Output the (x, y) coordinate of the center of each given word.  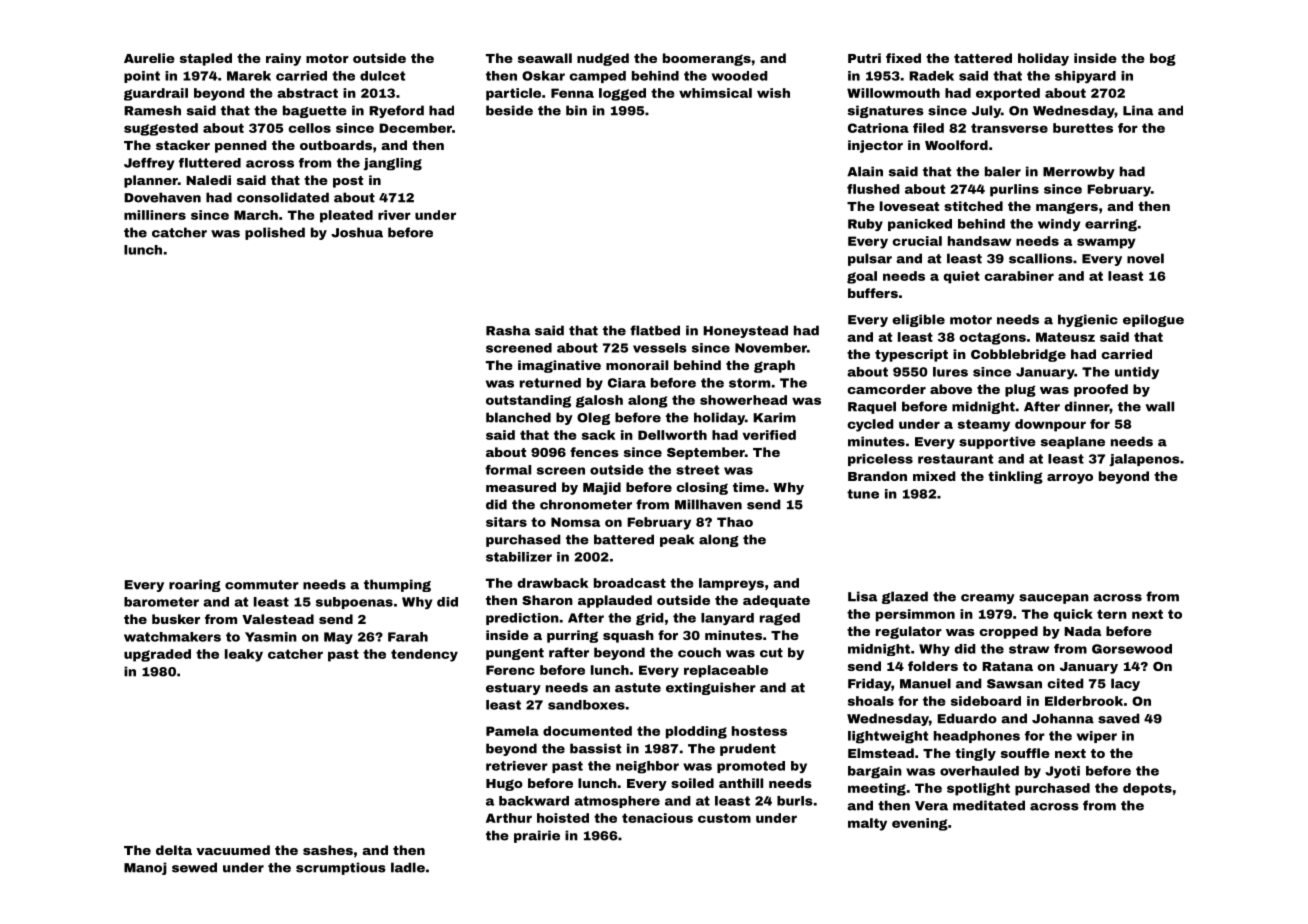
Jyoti (1062, 772)
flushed (873, 189)
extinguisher (711, 688)
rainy (283, 59)
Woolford (956, 145)
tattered (983, 58)
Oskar (543, 76)
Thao (735, 522)
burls (795, 801)
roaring (195, 585)
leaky (244, 655)
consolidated (283, 197)
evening (920, 824)
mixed (934, 476)
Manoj (145, 868)
